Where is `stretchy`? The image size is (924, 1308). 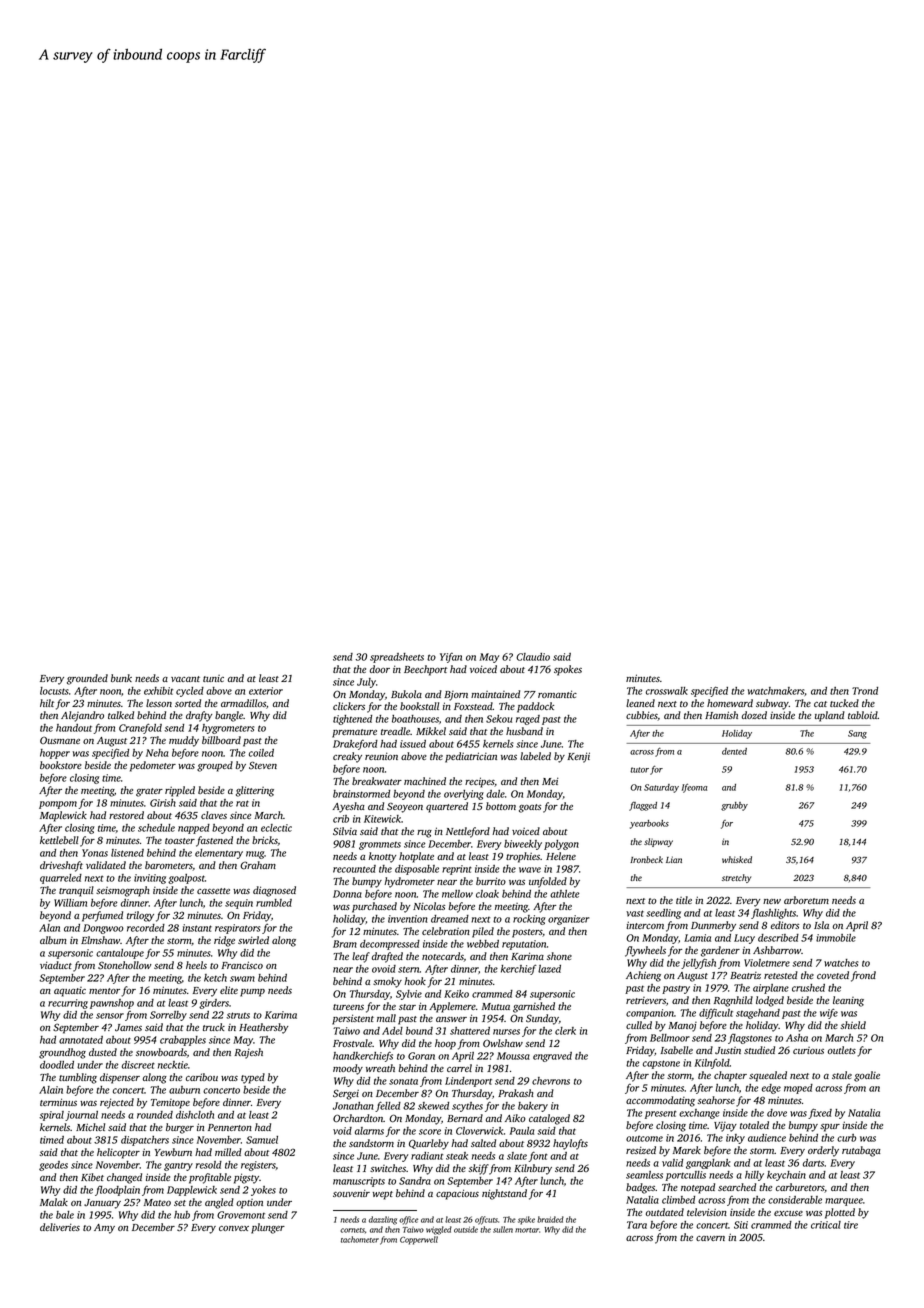
stretchy is located at coordinates (736, 878).
